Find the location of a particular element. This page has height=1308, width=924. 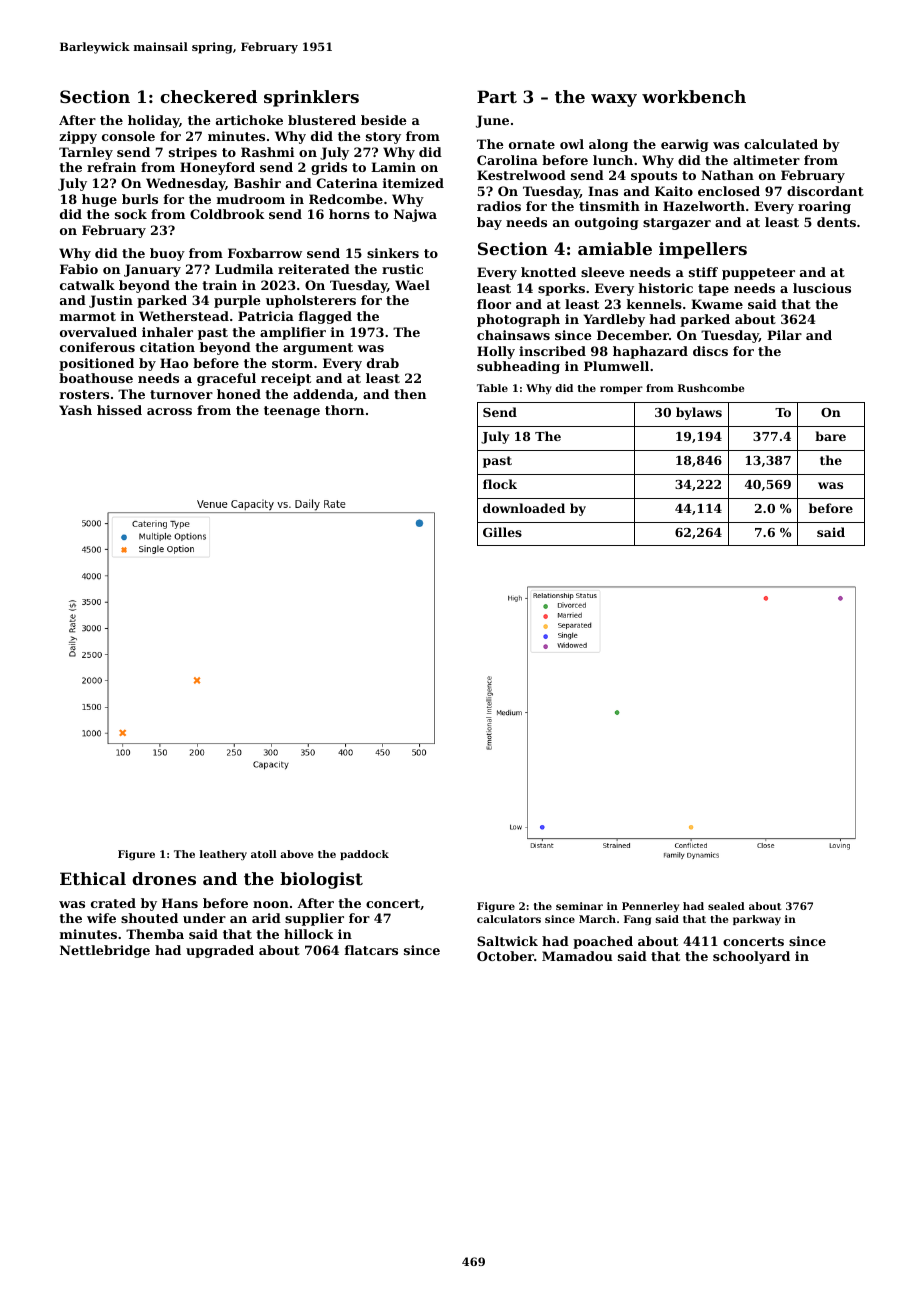

downloaded is located at coordinates (524, 508).
